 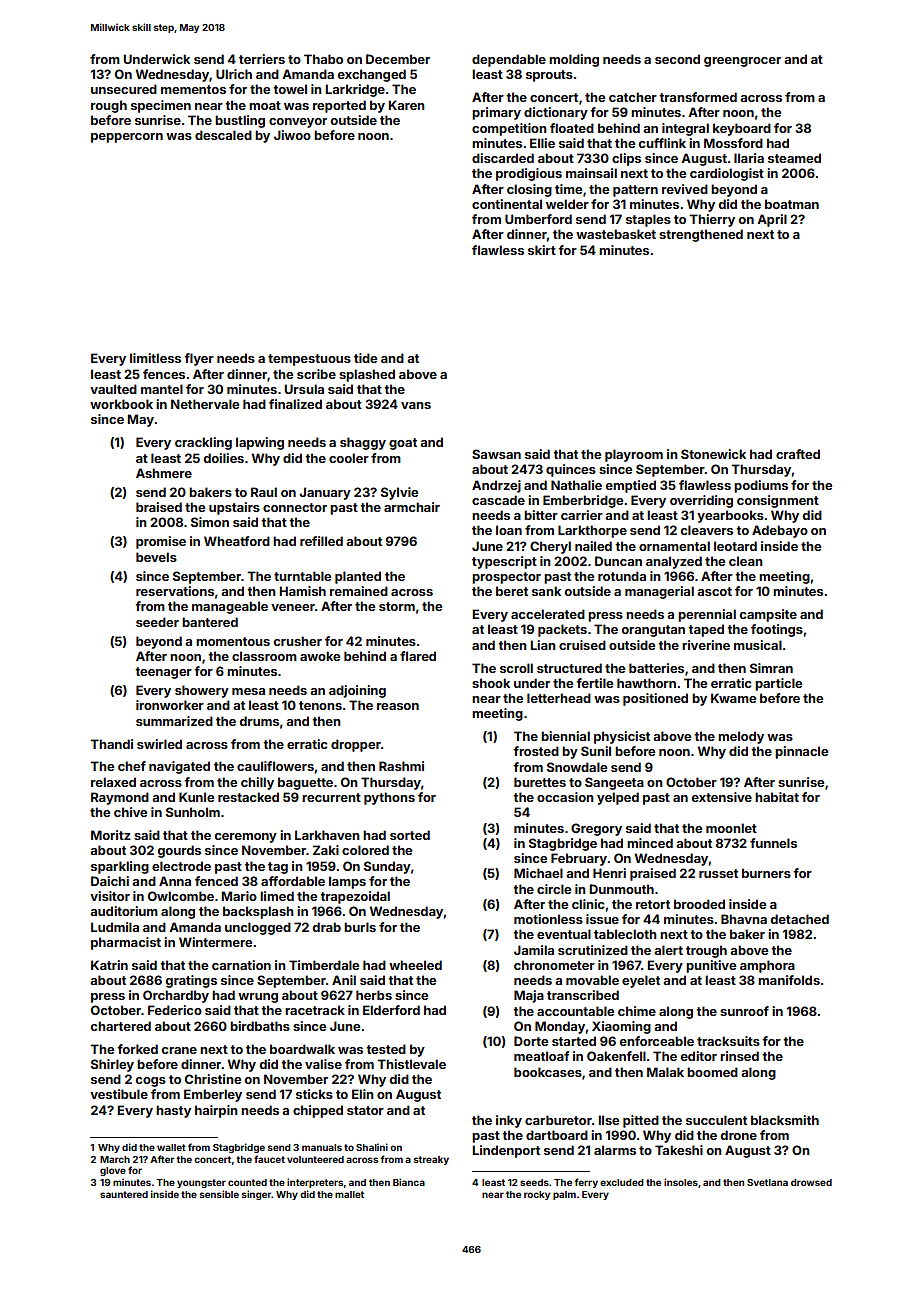 I want to click on boatman, so click(x=792, y=204).
